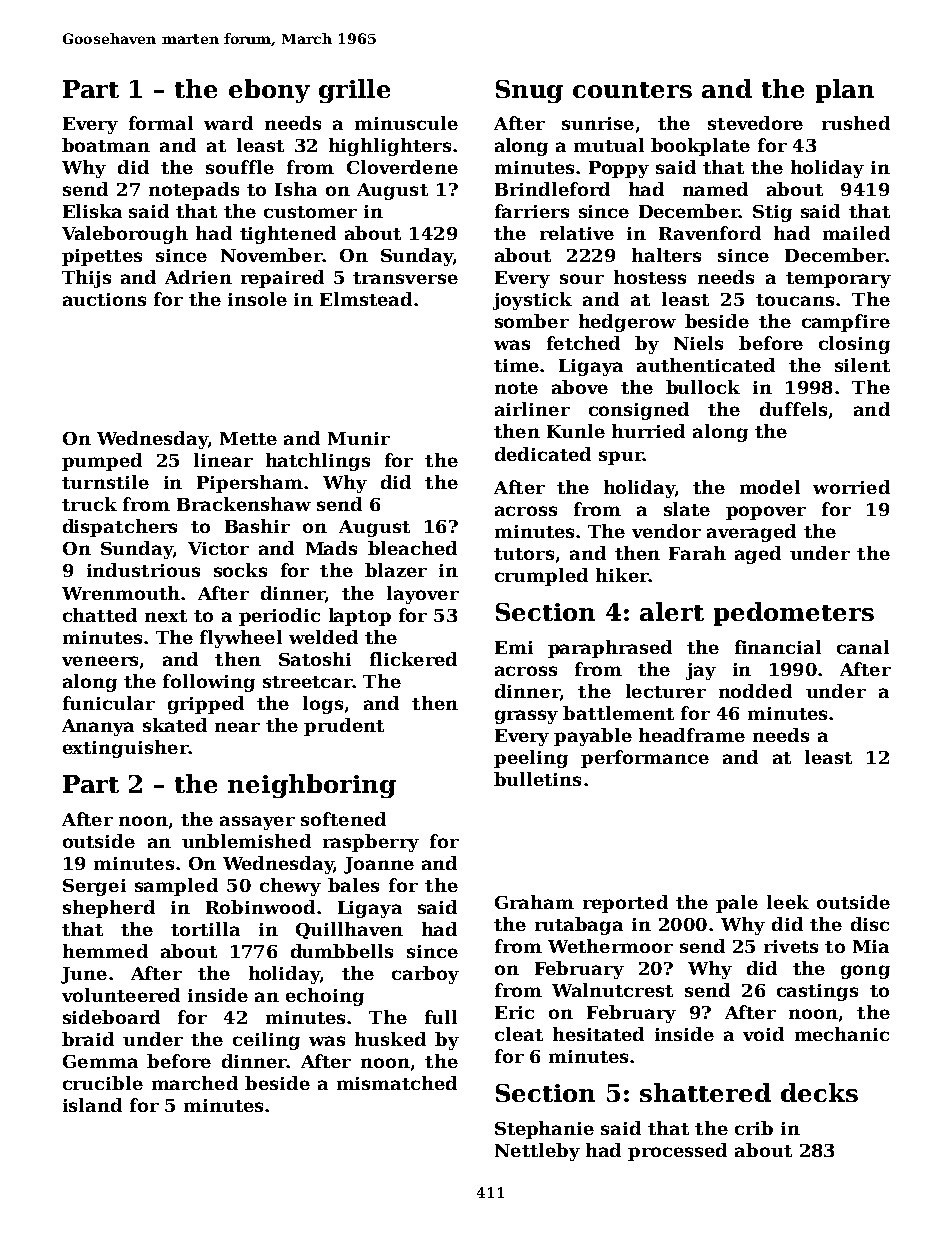 The image size is (952, 1233). What do you see at coordinates (770, 487) in the screenshot?
I see `model` at bounding box center [770, 487].
